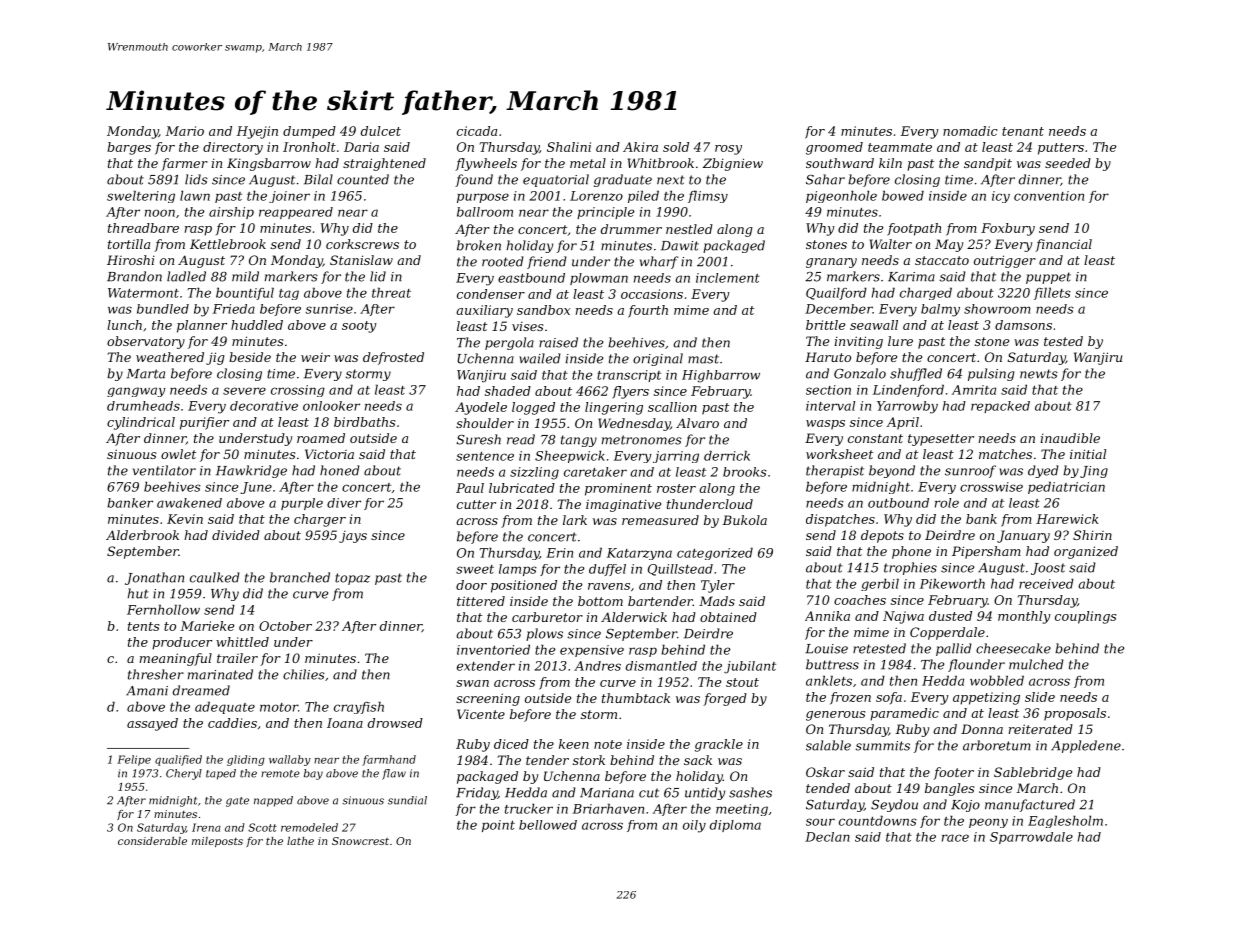 This screenshot has width=1233, height=952. What do you see at coordinates (285, 626) in the screenshot?
I see `October` at bounding box center [285, 626].
